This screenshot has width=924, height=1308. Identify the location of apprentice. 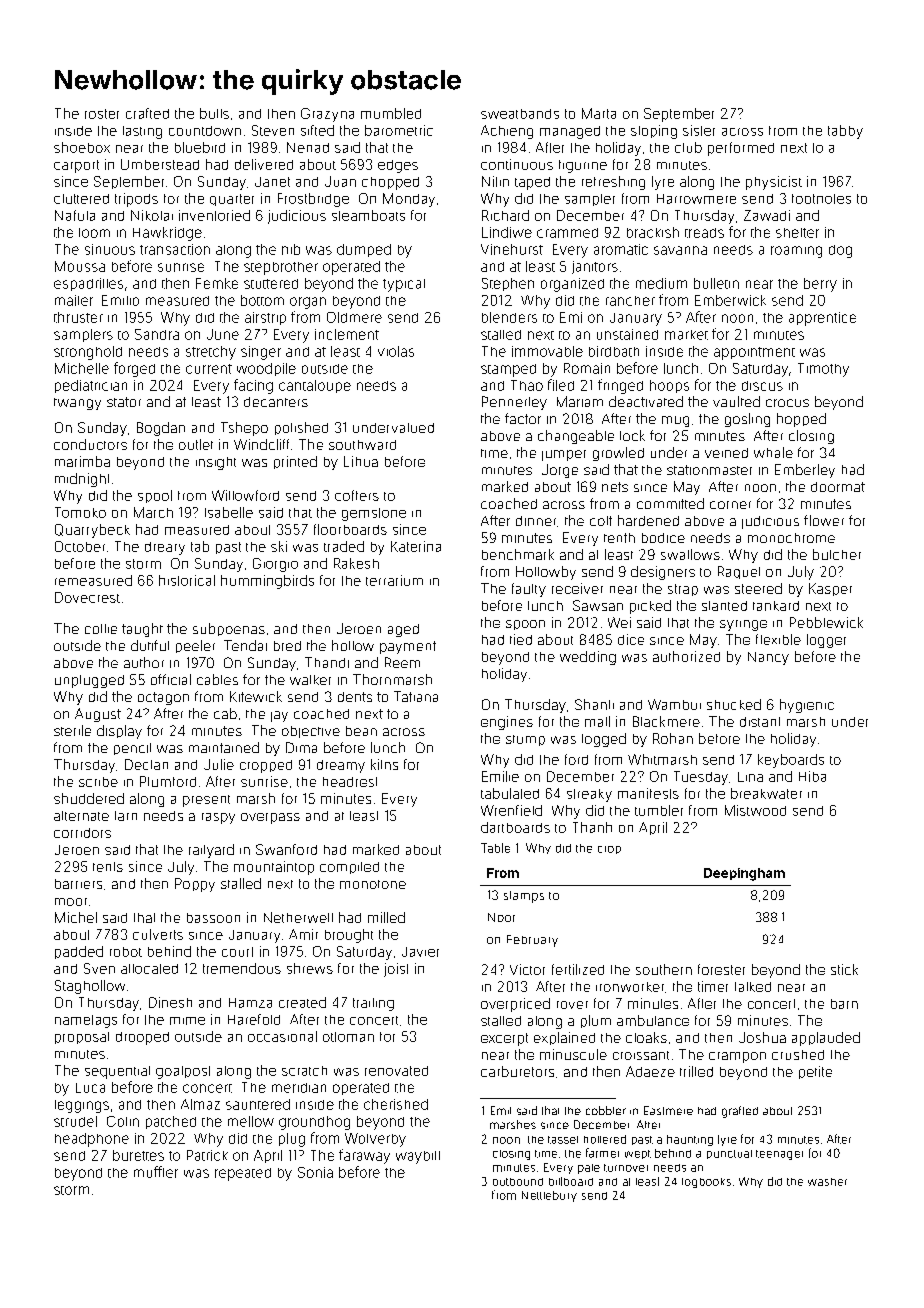
(822, 319).
